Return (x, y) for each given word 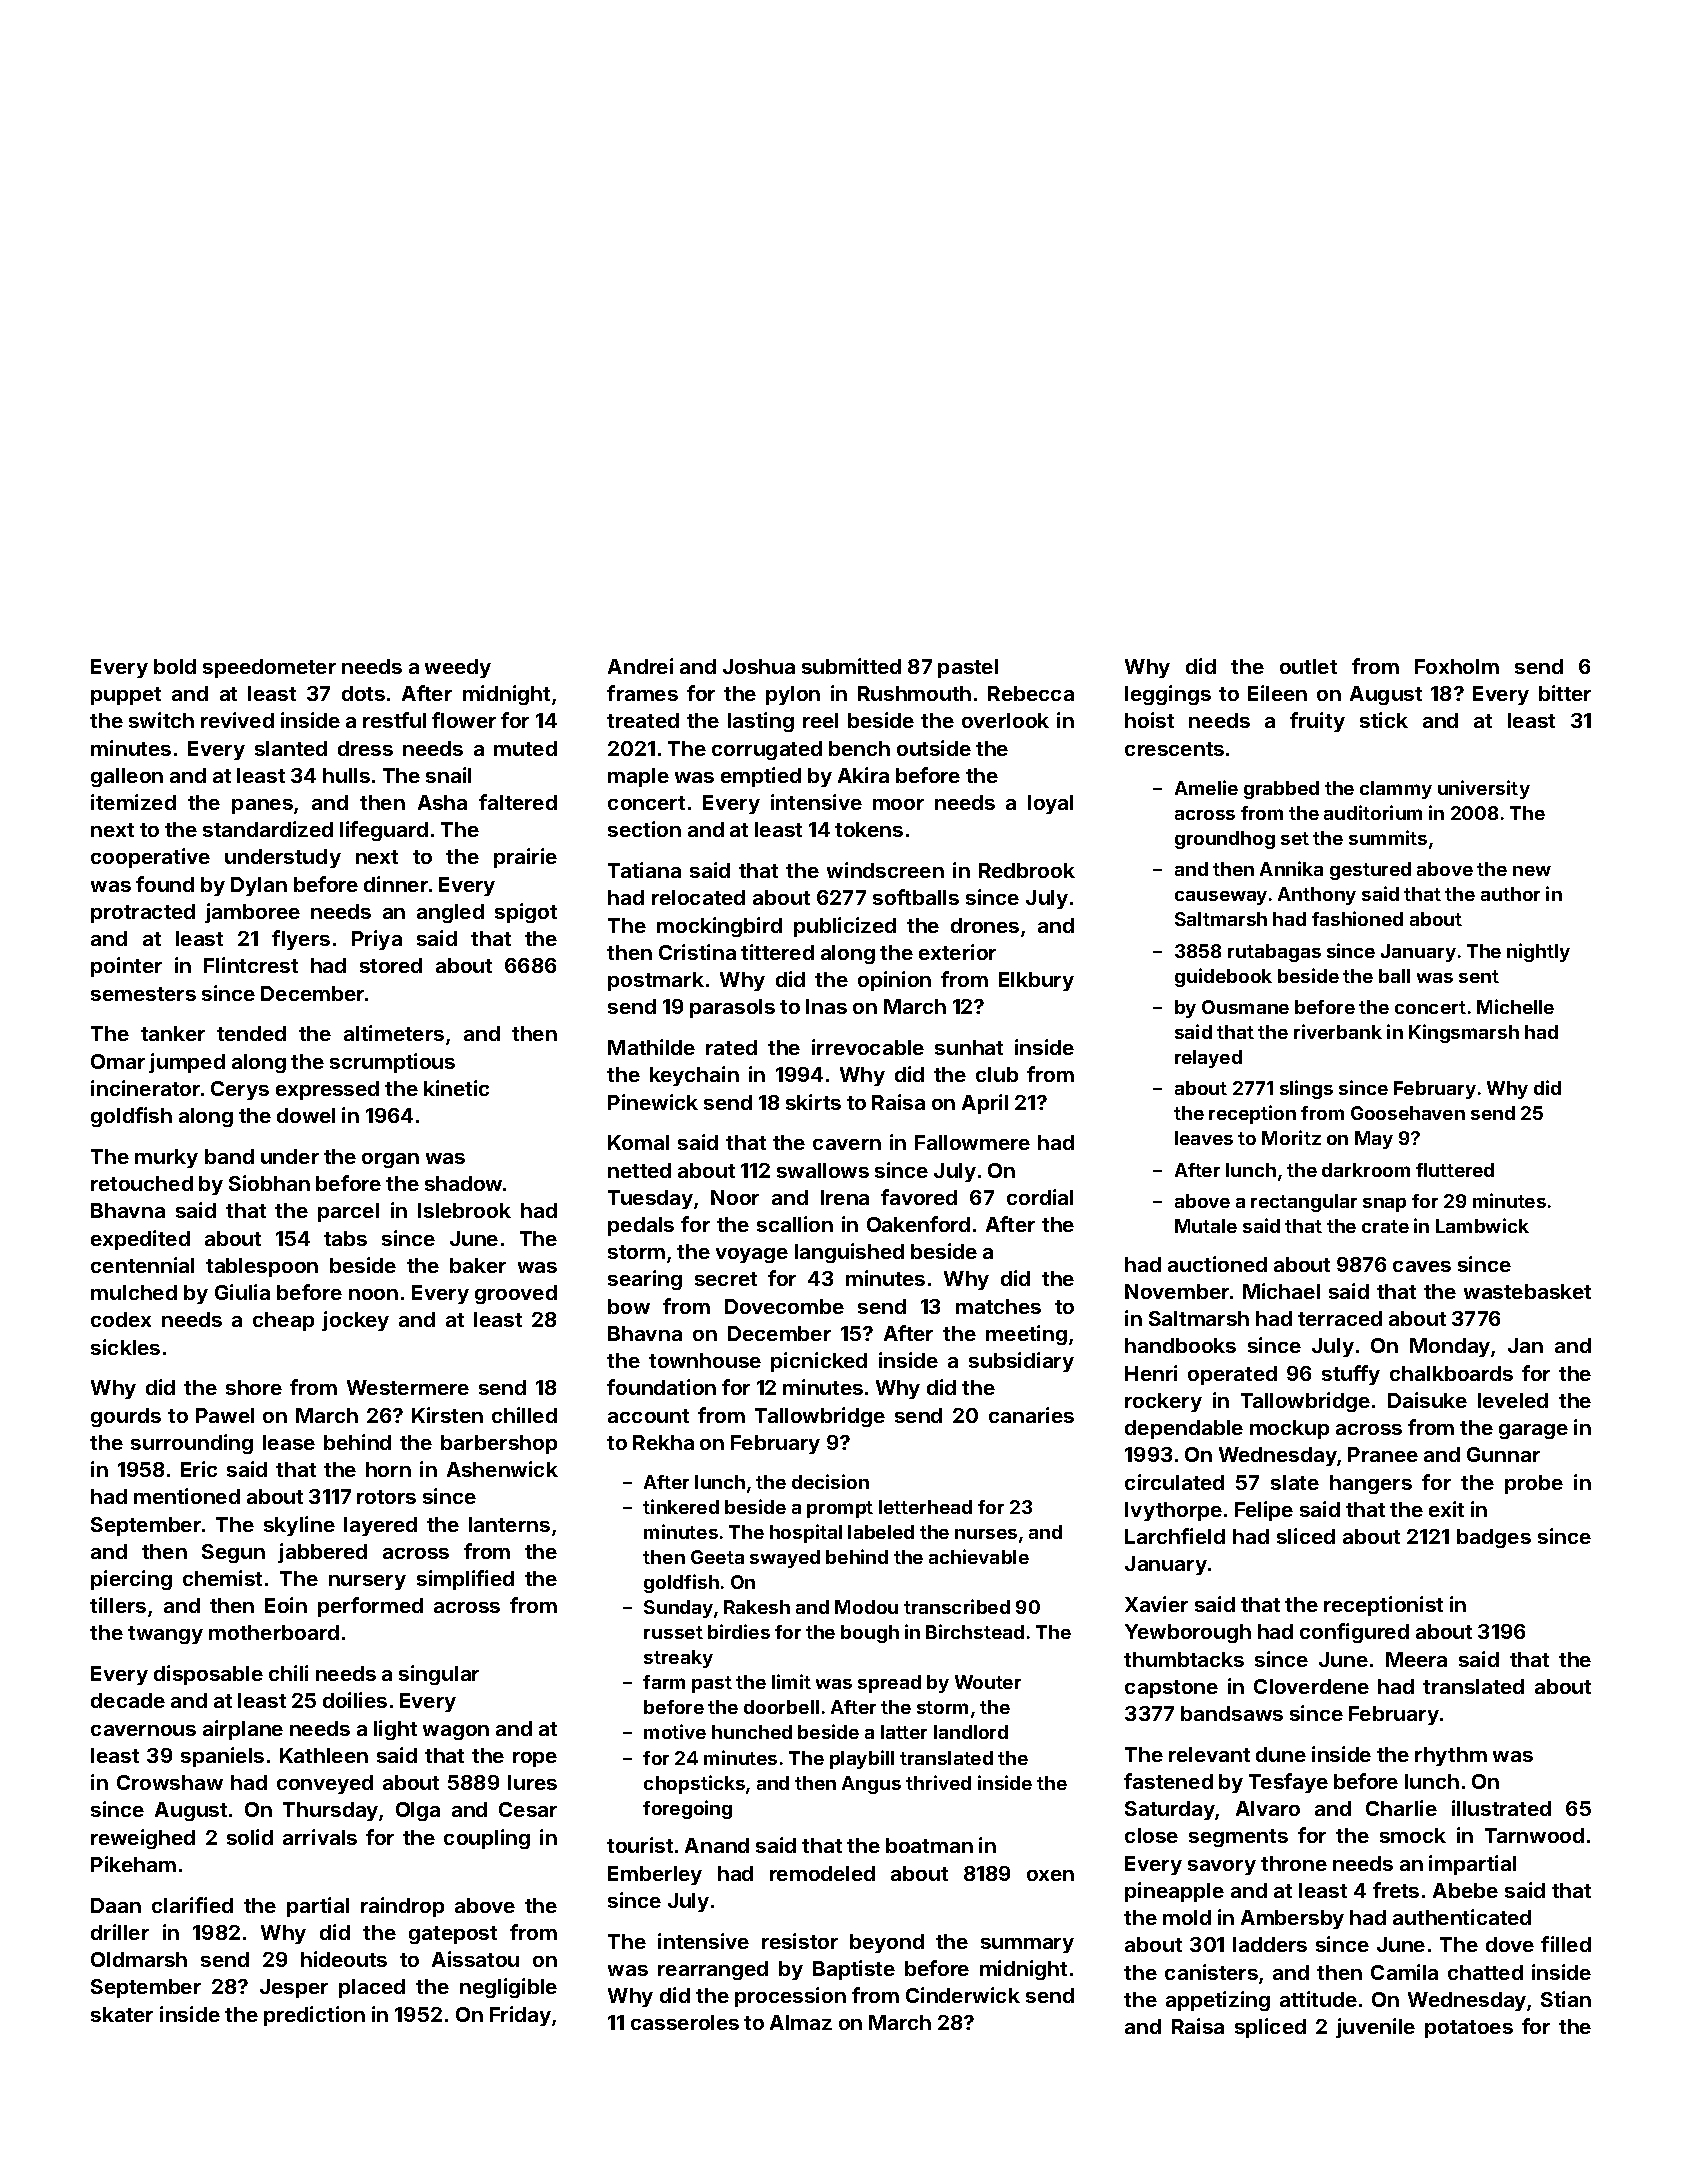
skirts (813, 1102)
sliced (1306, 1536)
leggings (1168, 695)
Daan (116, 1905)
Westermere (408, 1387)
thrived (938, 1782)
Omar (118, 1061)
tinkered (681, 1506)
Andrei (640, 666)
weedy (458, 668)
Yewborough (1188, 1633)
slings (1306, 1089)
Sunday (678, 1609)
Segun (233, 1553)
